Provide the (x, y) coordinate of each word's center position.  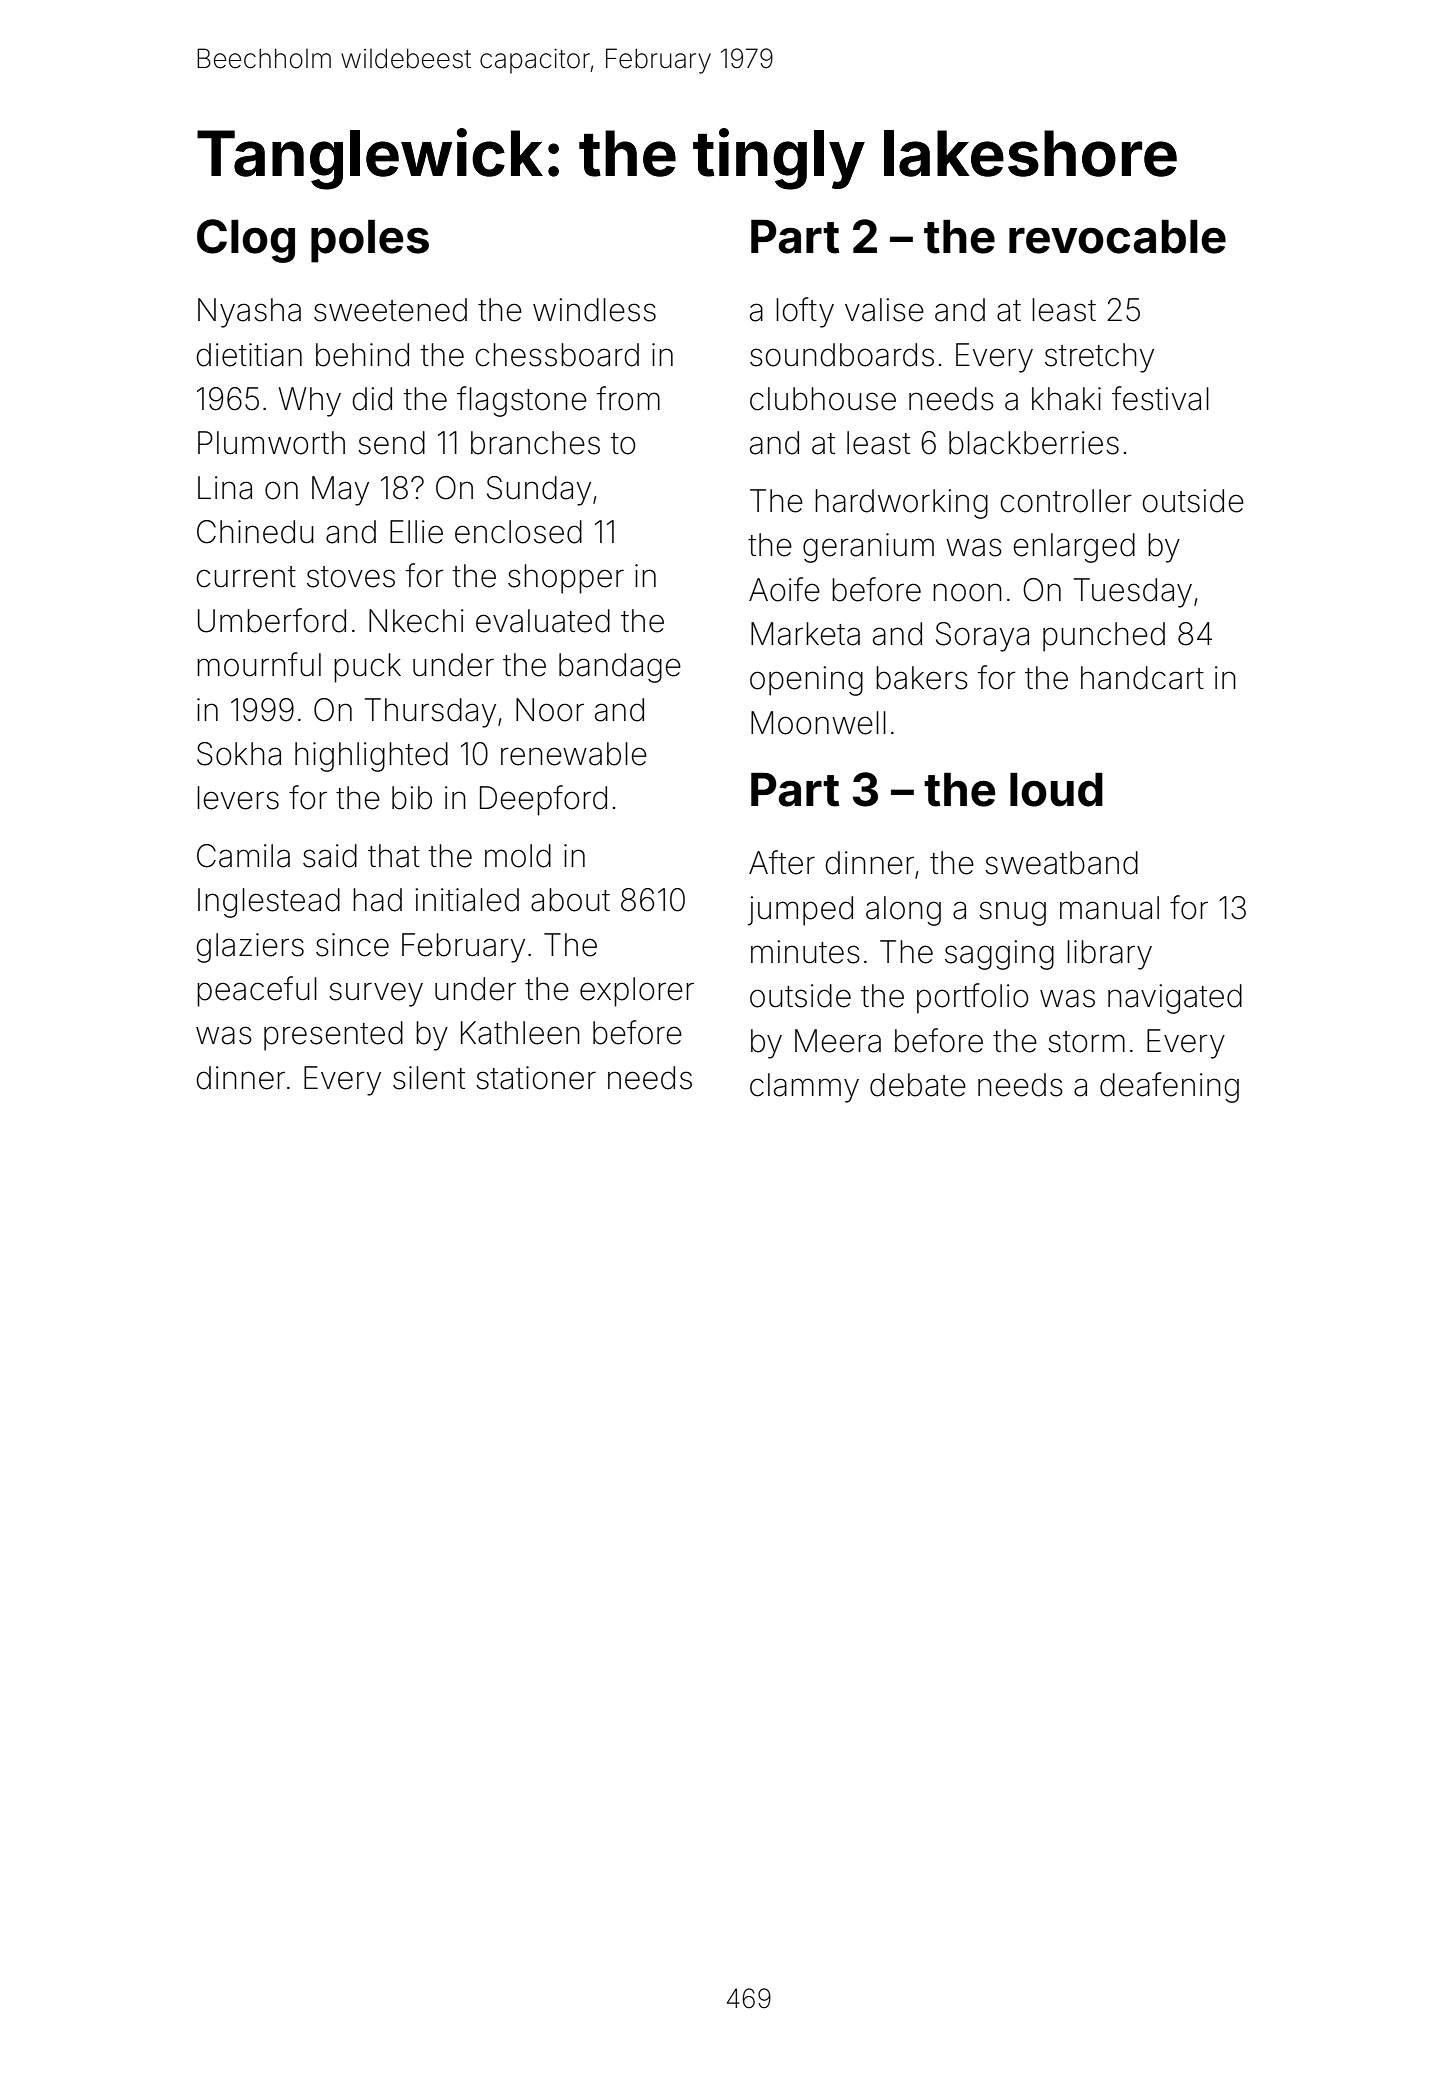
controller (1066, 501)
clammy (804, 1088)
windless (594, 310)
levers (238, 798)
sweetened (390, 310)
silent (429, 1078)
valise (884, 310)
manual (1109, 908)
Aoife (784, 589)
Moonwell (818, 723)
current (246, 577)
